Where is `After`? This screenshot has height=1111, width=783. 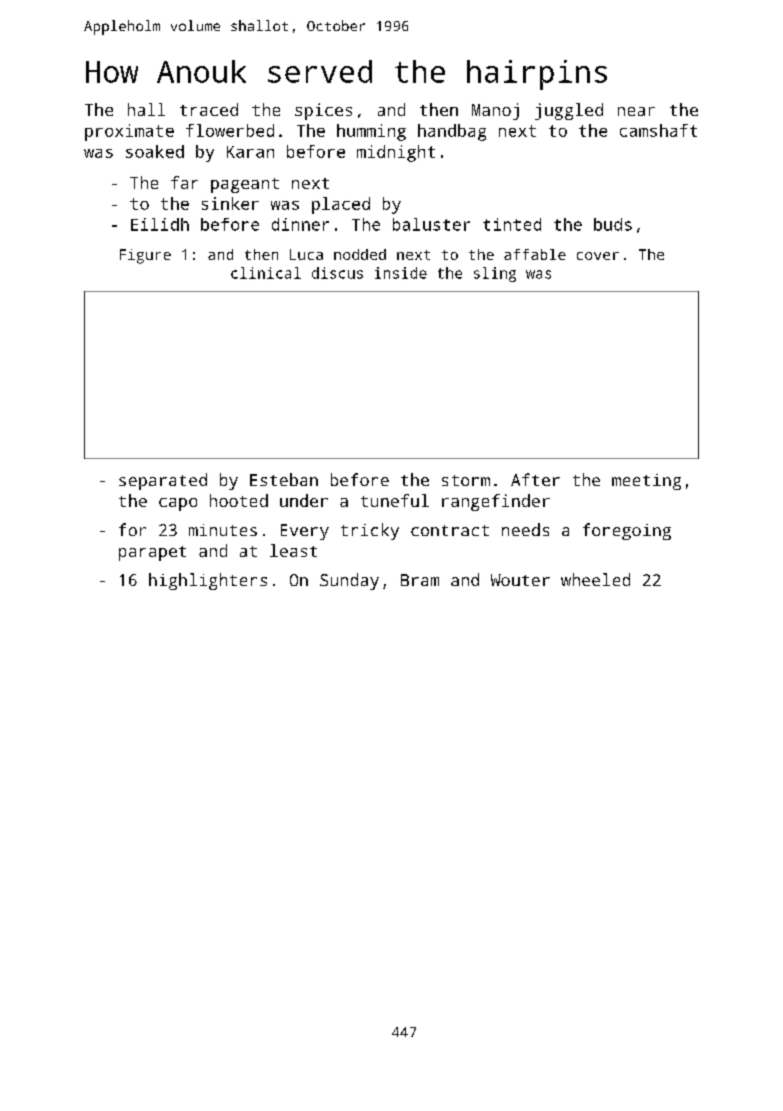 After is located at coordinates (535, 479).
